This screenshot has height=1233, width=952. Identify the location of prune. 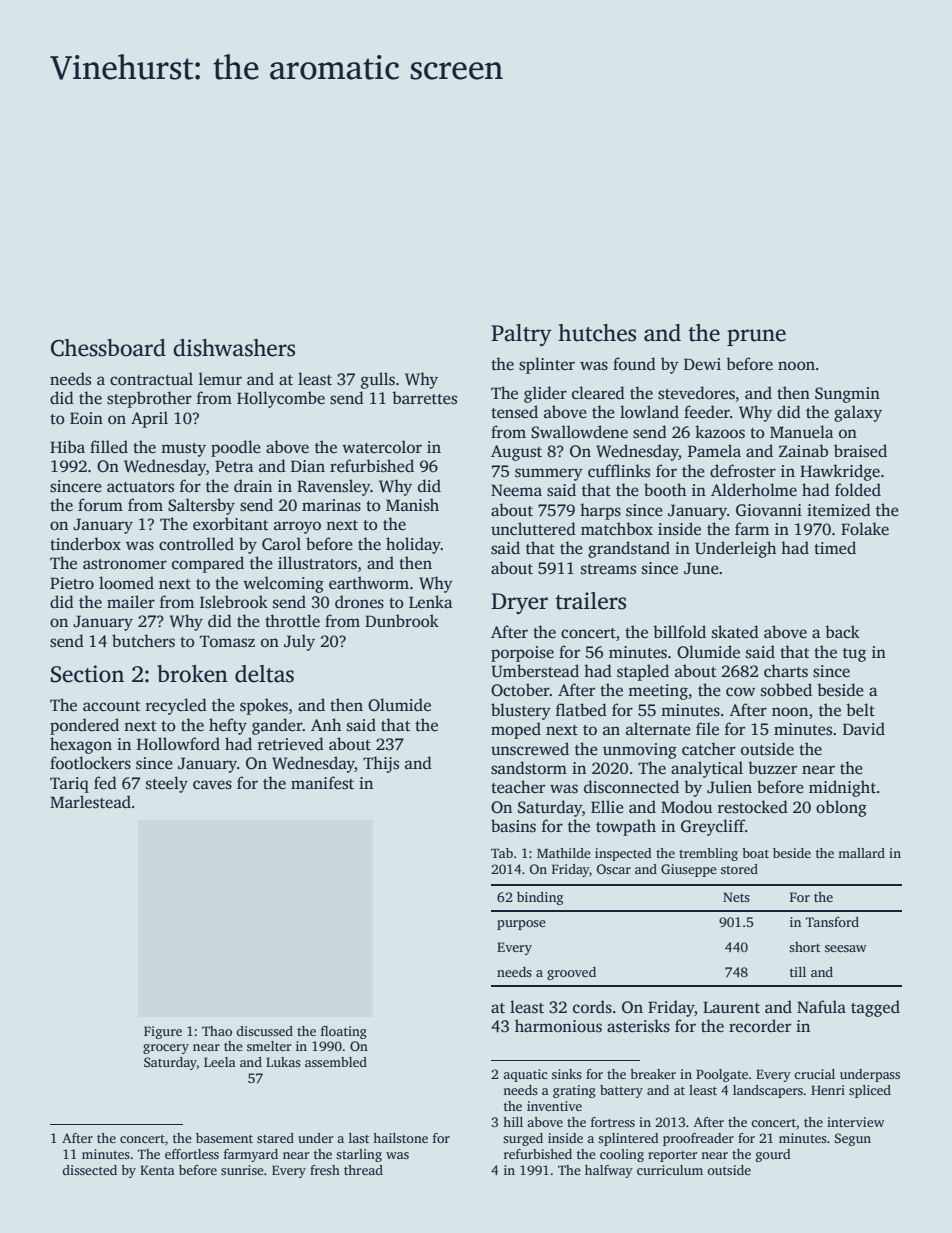
(756, 337).
